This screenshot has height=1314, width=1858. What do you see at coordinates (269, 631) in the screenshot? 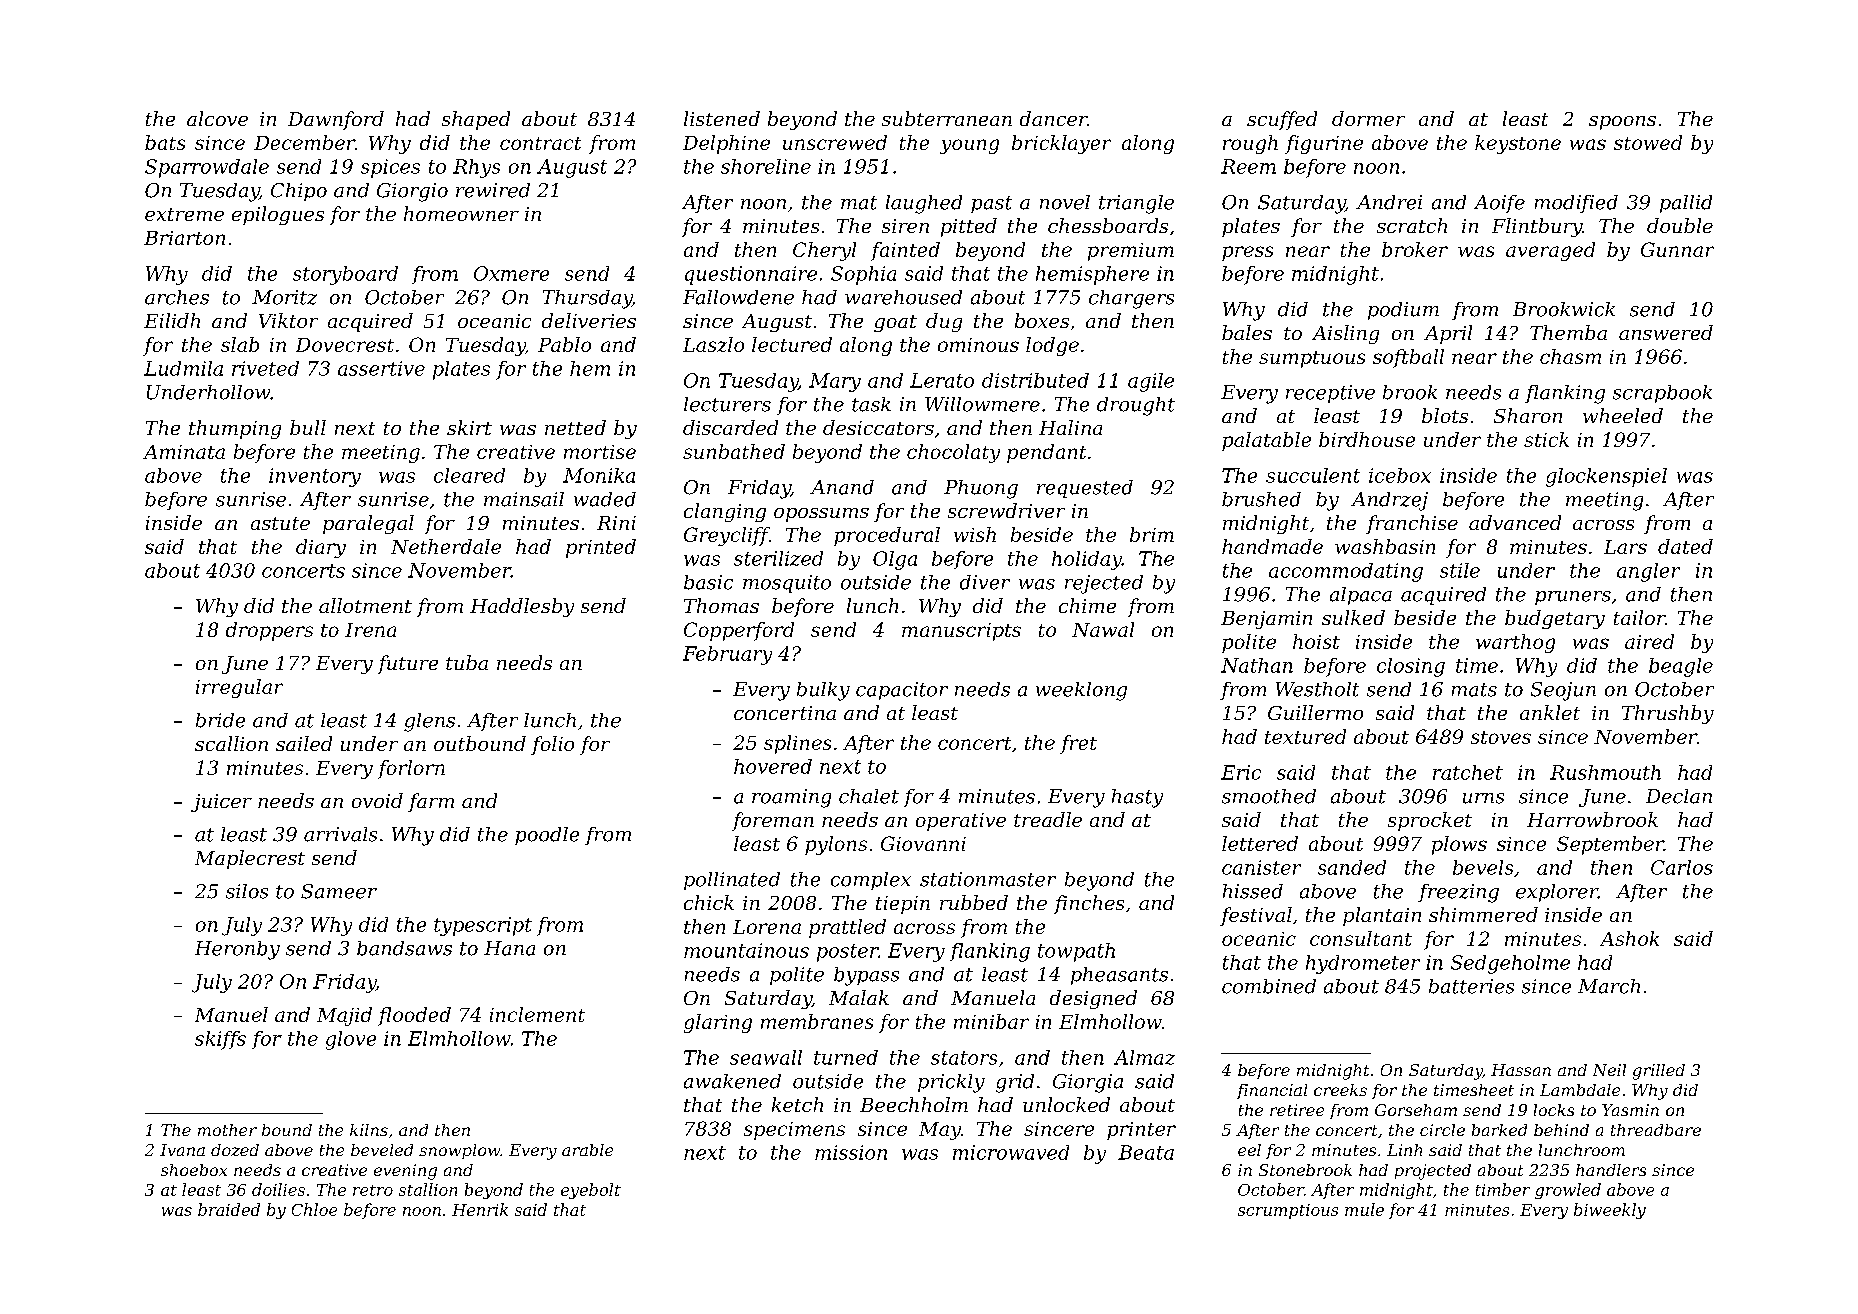
I see `droppers` at bounding box center [269, 631].
